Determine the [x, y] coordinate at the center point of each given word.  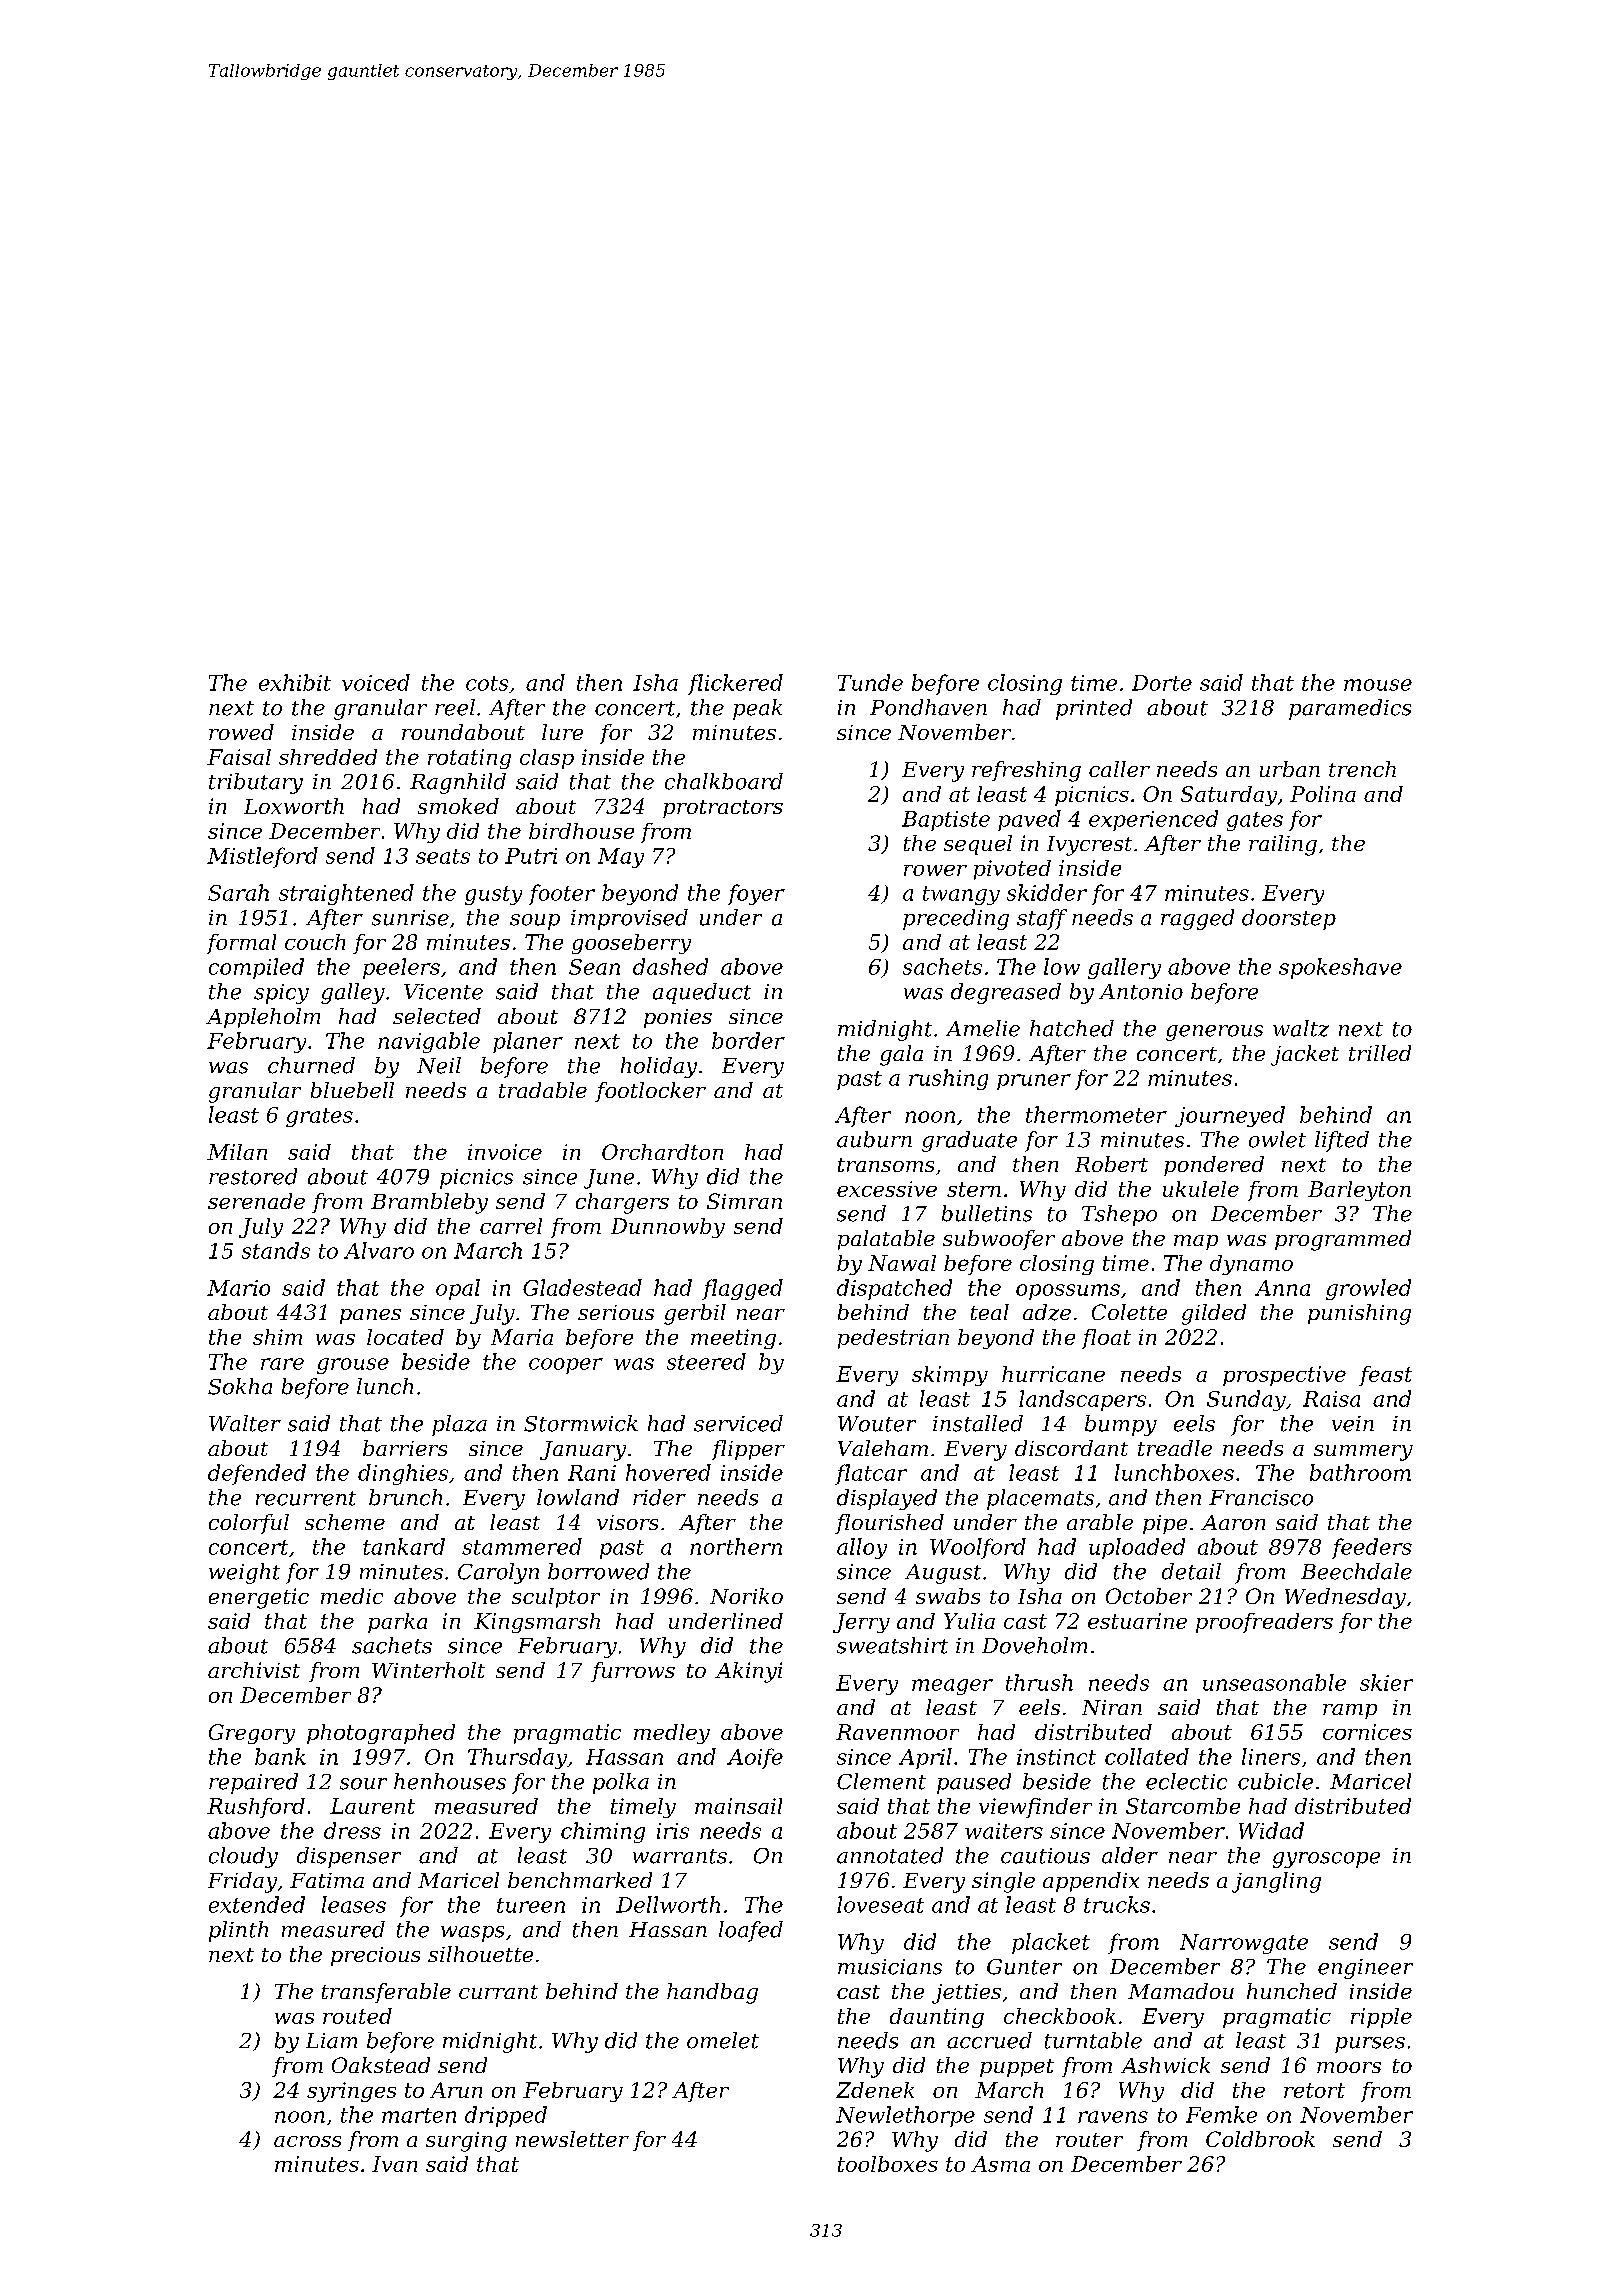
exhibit [295, 682]
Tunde [870, 682]
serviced [738, 1423]
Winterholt [428, 1670]
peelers [401, 968]
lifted [1342, 1141]
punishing [1359, 1314]
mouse [1378, 685]
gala [901, 1055]
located [405, 1337]
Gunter [1024, 1967]
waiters [1004, 1831]
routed [357, 2016]
